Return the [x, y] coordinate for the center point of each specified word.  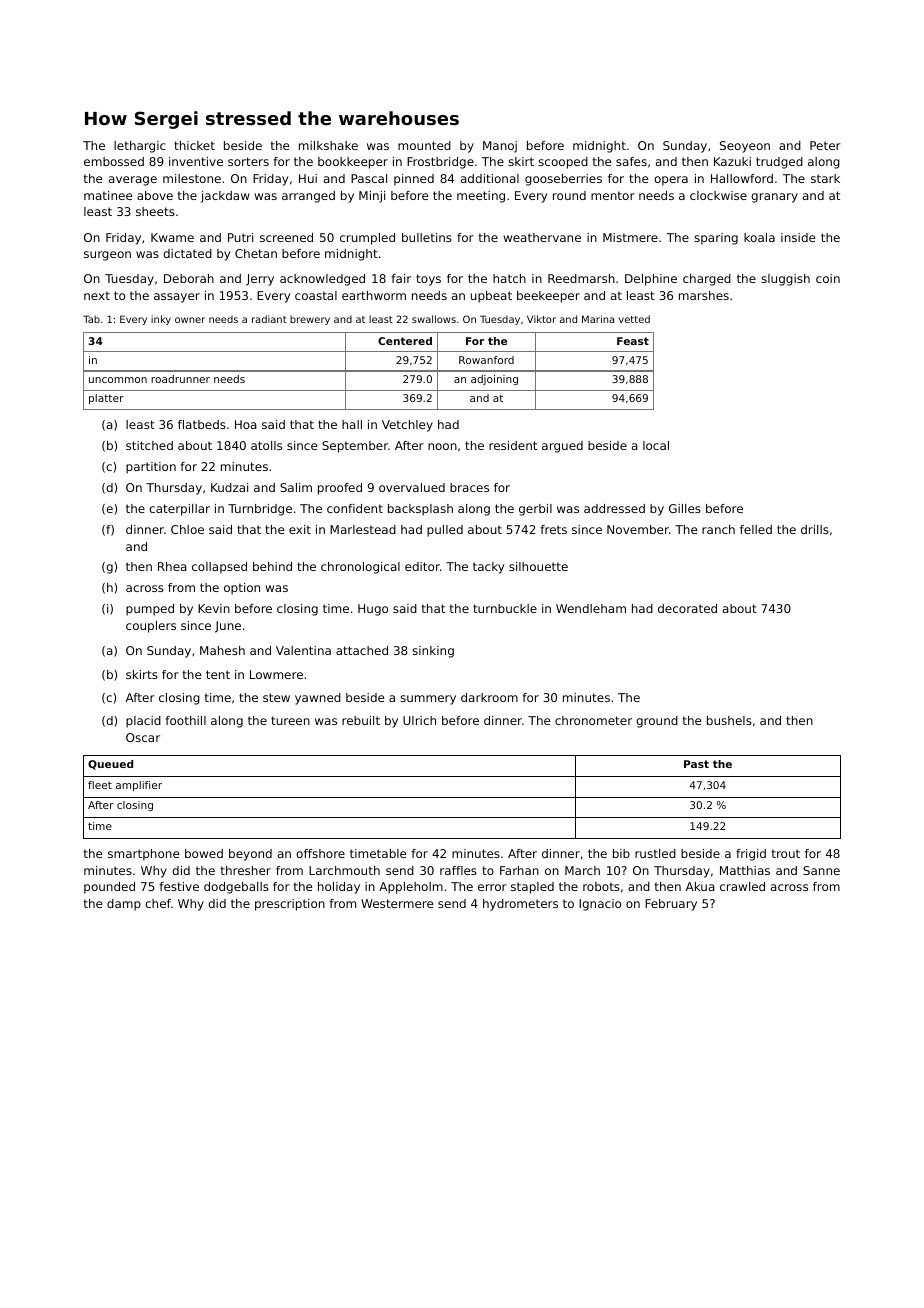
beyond [250, 855]
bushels [729, 720]
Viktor [541, 319]
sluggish [785, 280]
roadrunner [180, 379]
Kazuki [732, 161]
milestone [192, 178]
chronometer [593, 720]
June [228, 627]
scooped [563, 163]
